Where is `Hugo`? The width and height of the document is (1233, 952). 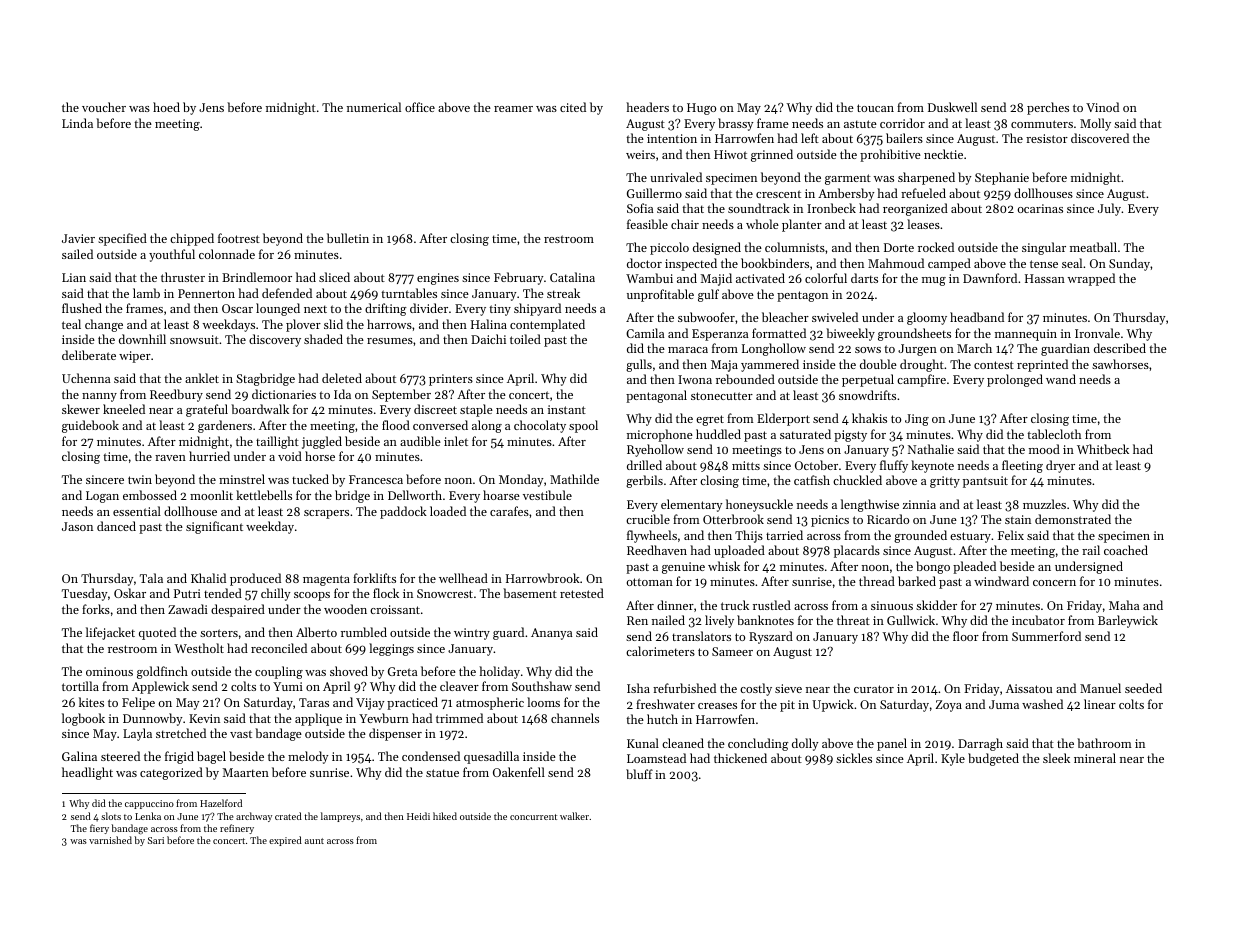
Hugo is located at coordinates (701, 109).
